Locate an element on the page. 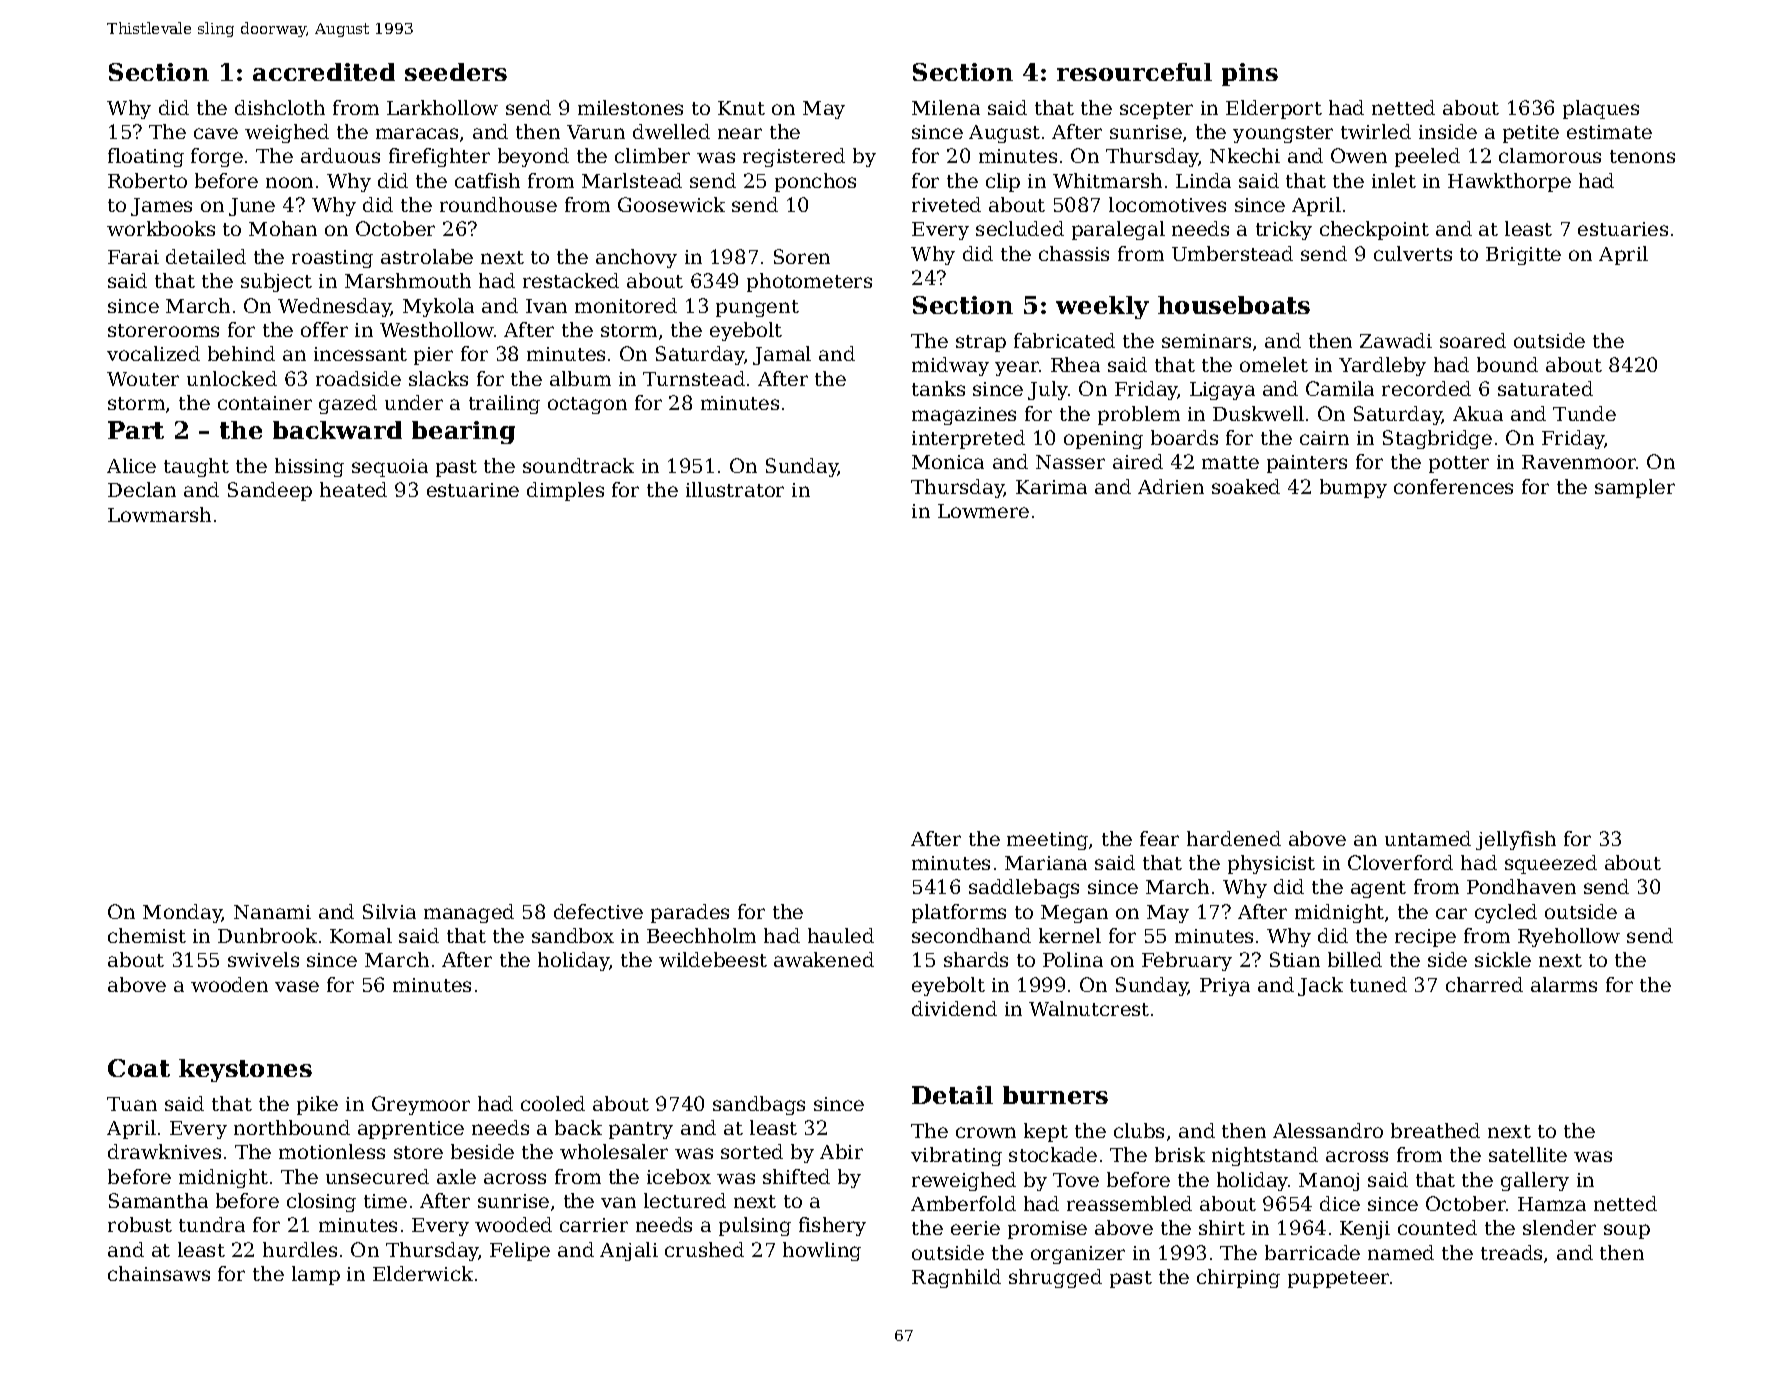 The image size is (1790, 1383). chainsaws is located at coordinates (159, 1273).
